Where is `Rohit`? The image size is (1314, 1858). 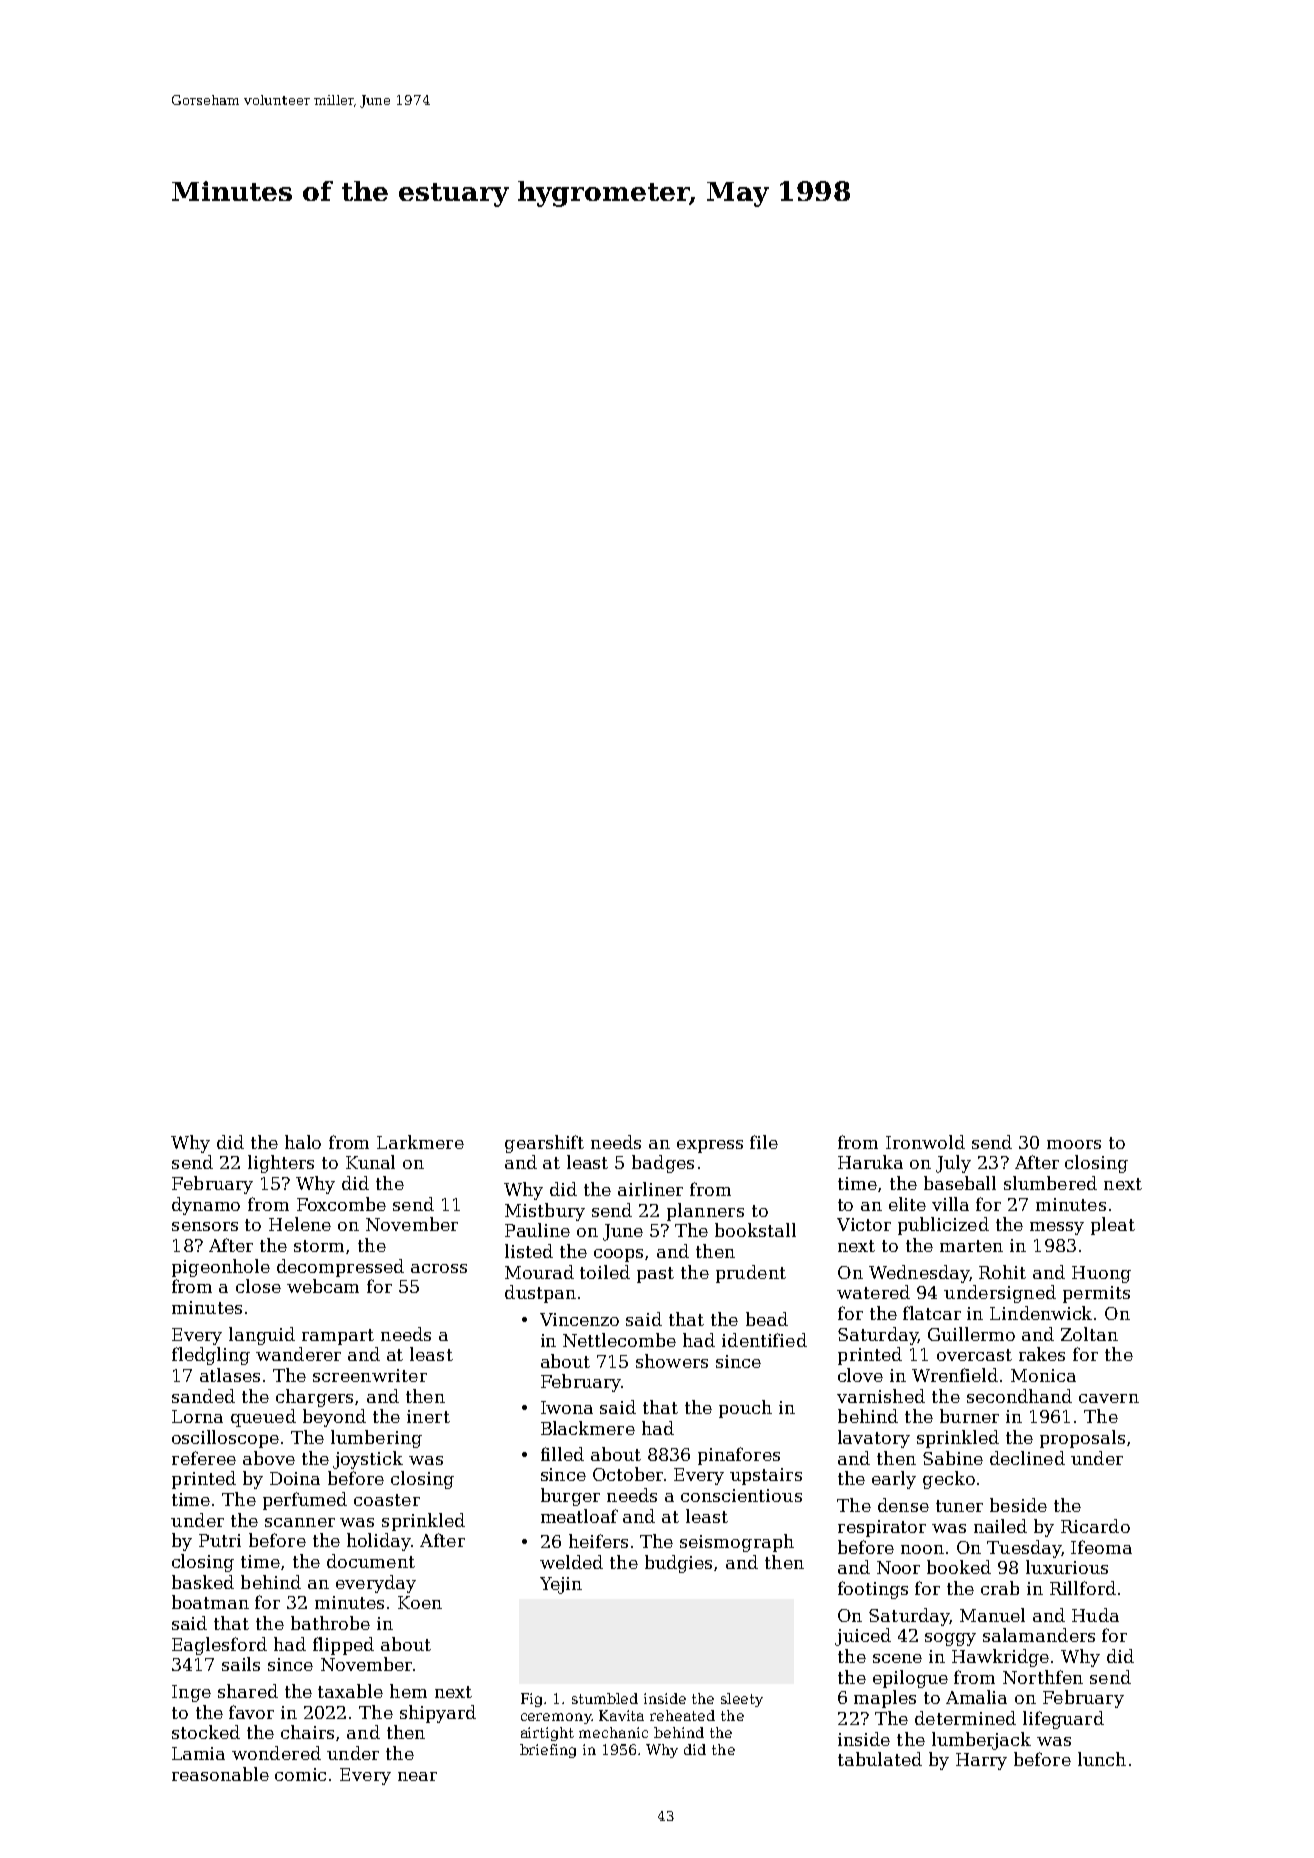 Rohit is located at coordinates (1002, 1272).
